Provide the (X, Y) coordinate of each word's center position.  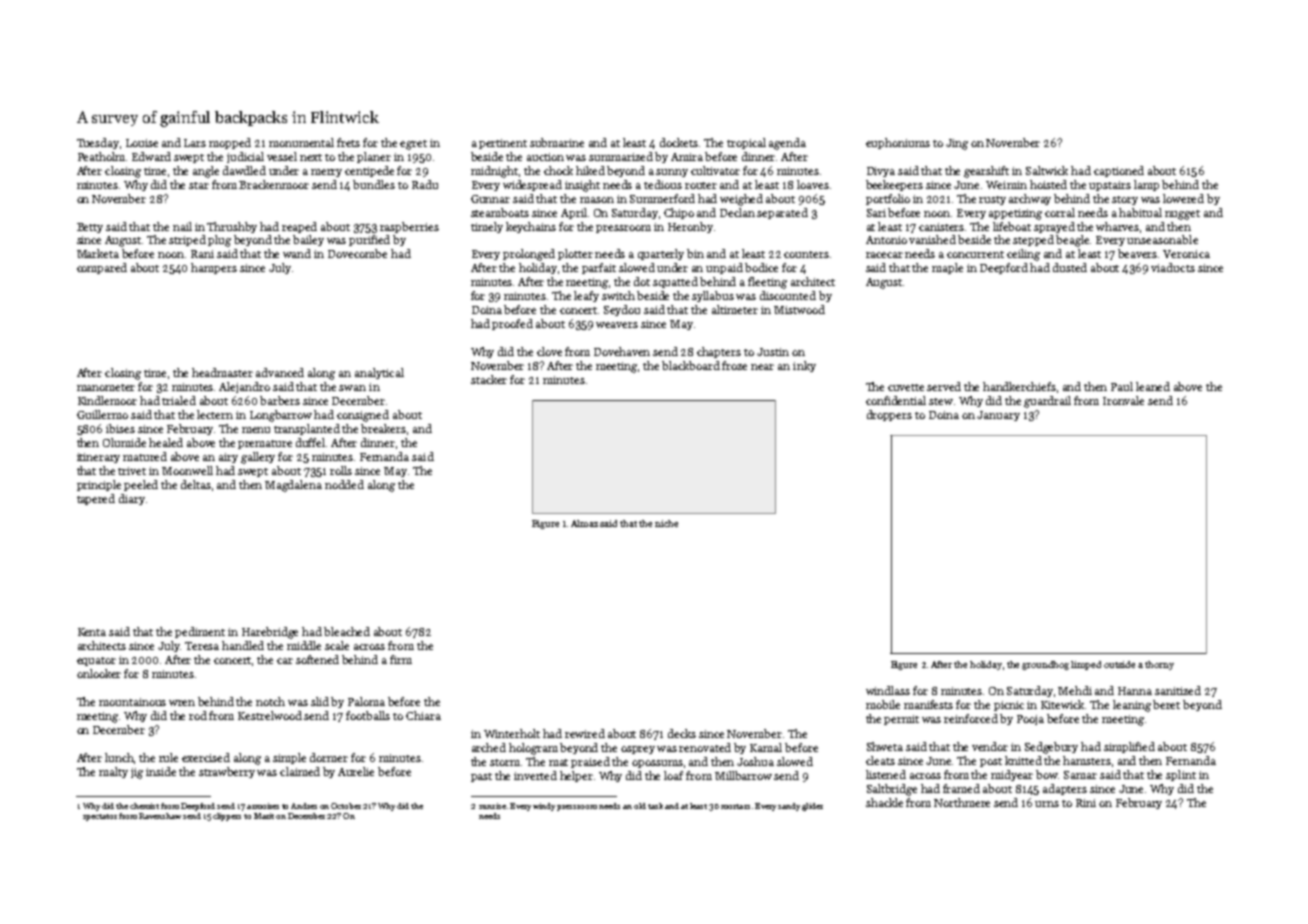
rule (168, 757)
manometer (106, 387)
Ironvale (1123, 400)
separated (782, 213)
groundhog (1045, 665)
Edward (151, 156)
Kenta (92, 632)
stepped (1033, 240)
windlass (888, 690)
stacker (489, 379)
